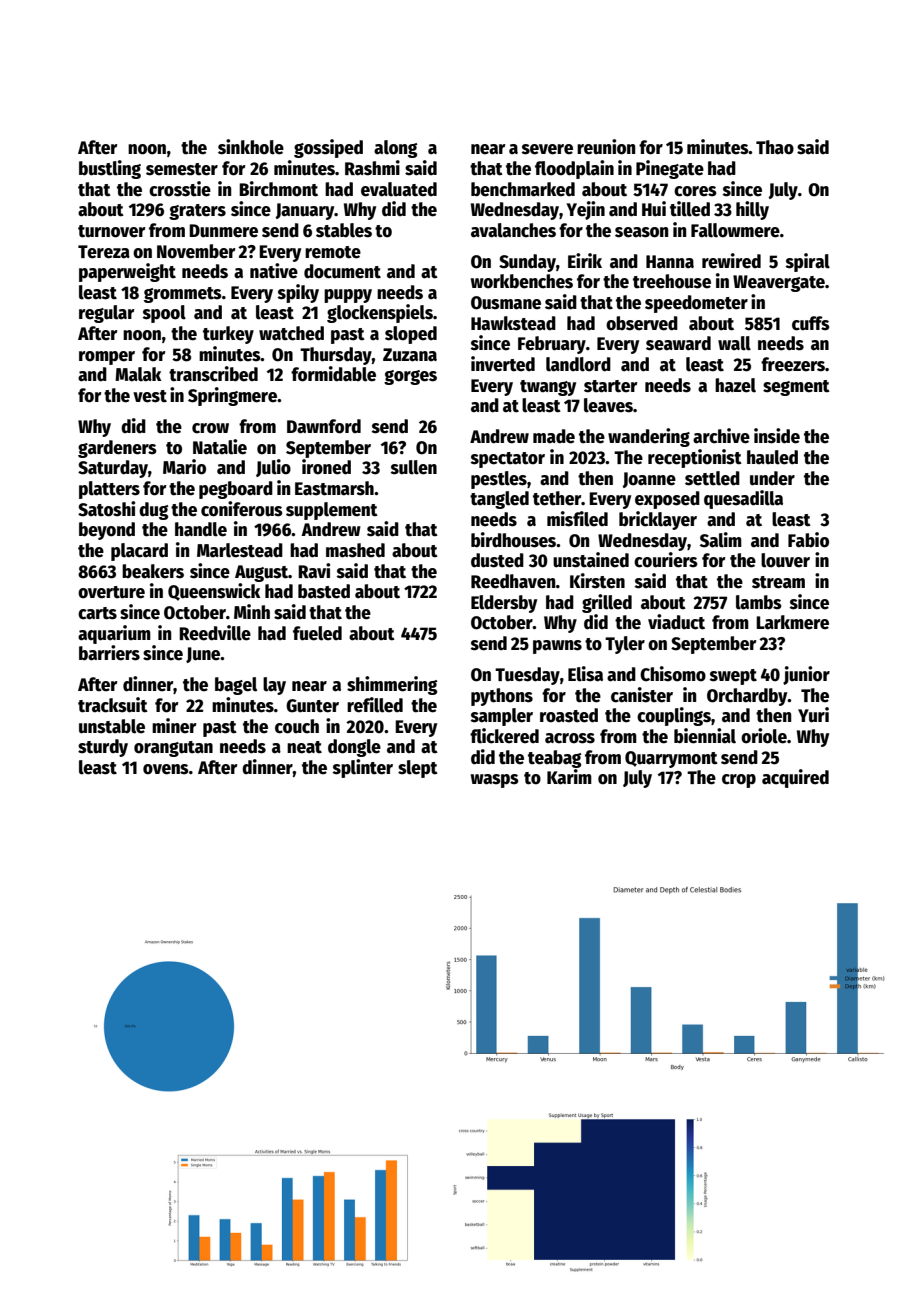 The width and height of the image is (908, 1316). I want to click on ovens, so click(166, 769).
